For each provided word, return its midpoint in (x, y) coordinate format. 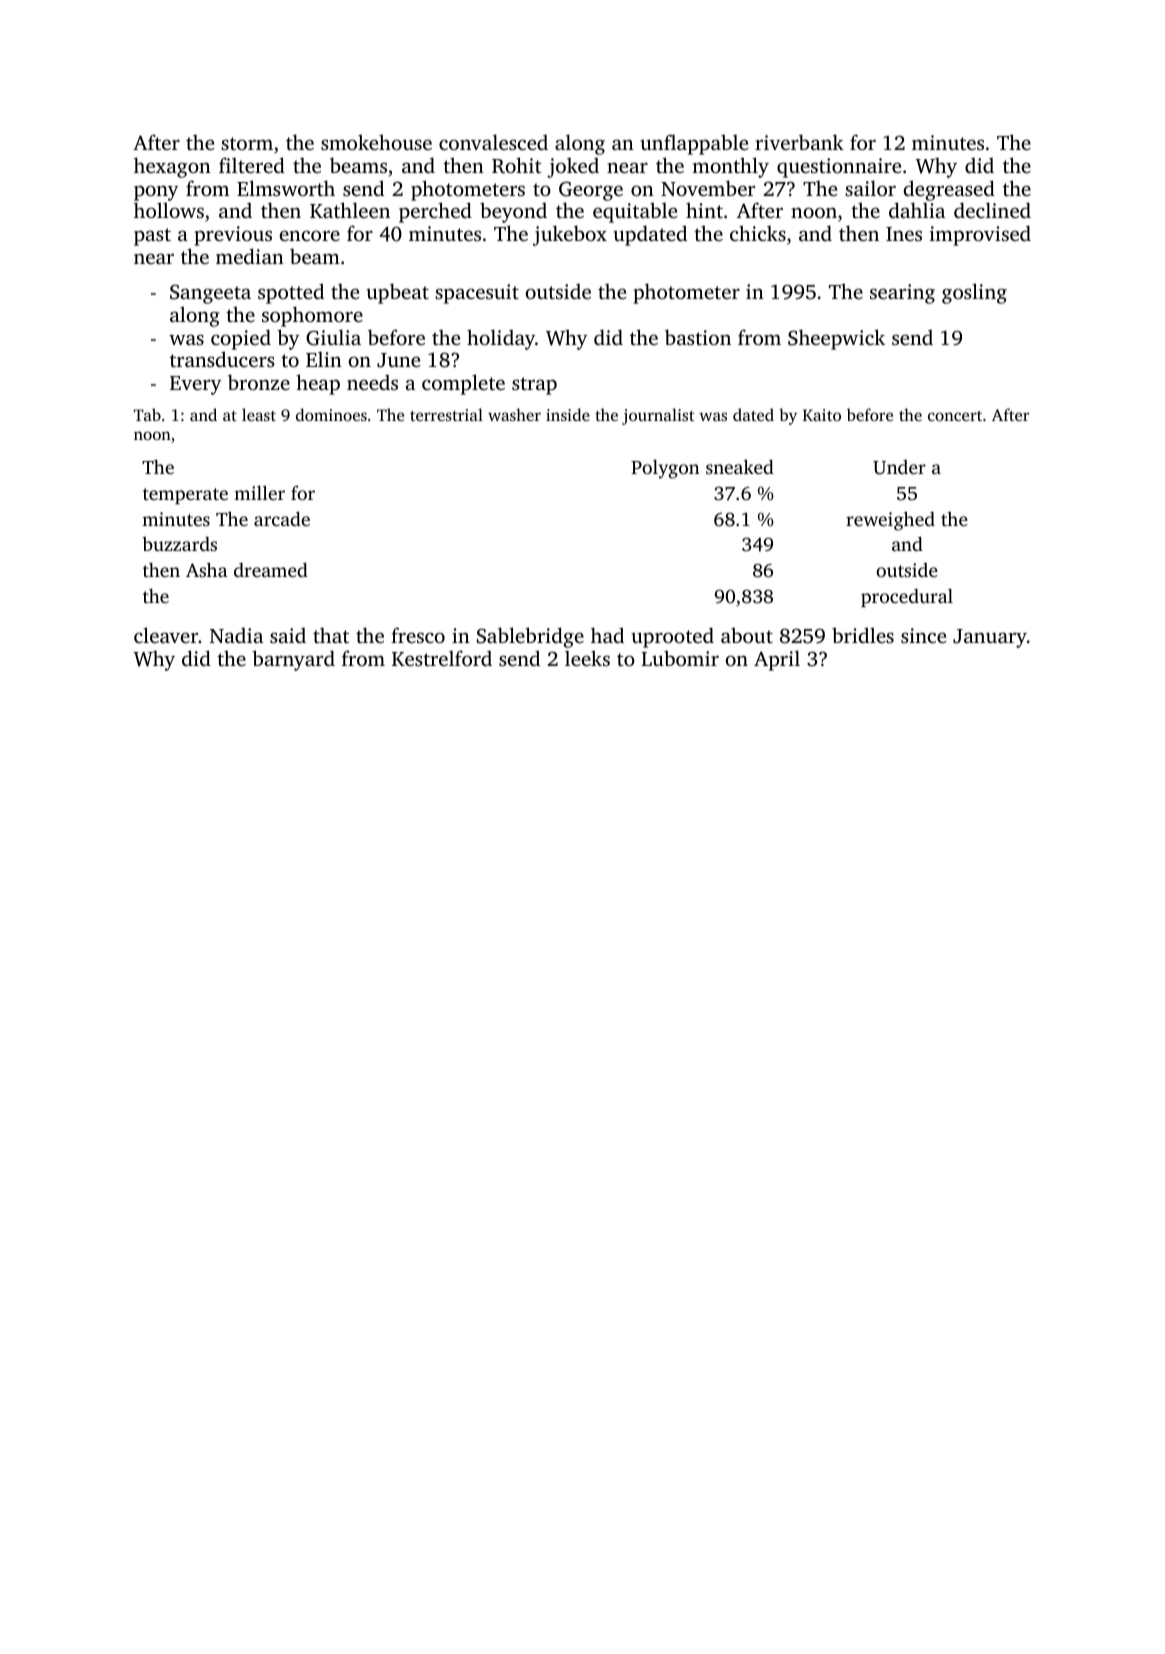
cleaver (166, 635)
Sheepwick (836, 339)
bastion (698, 337)
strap (534, 386)
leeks (587, 658)
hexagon (172, 167)
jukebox (570, 235)
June (398, 360)
